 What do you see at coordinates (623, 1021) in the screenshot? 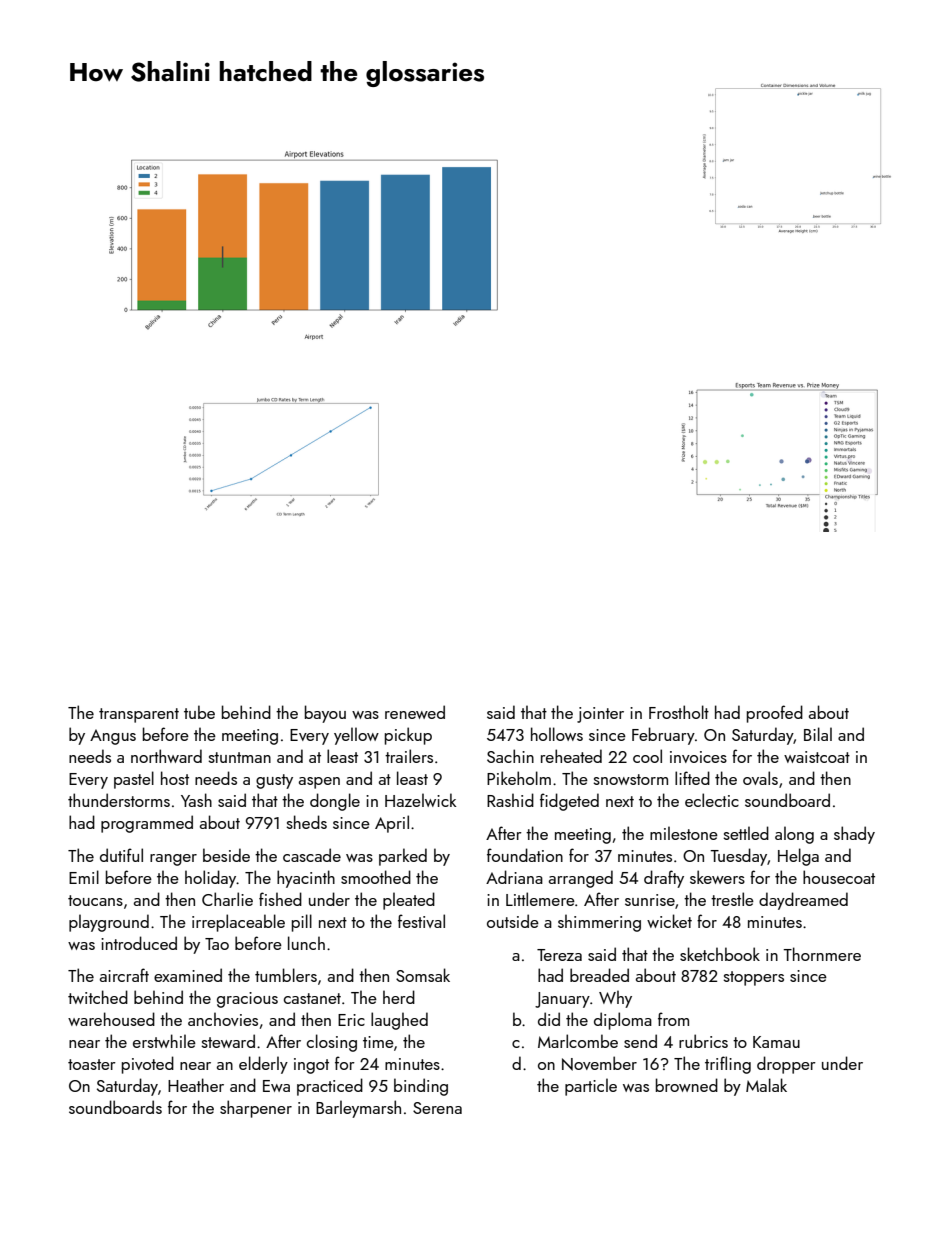
I see `diploma` at bounding box center [623, 1021].
